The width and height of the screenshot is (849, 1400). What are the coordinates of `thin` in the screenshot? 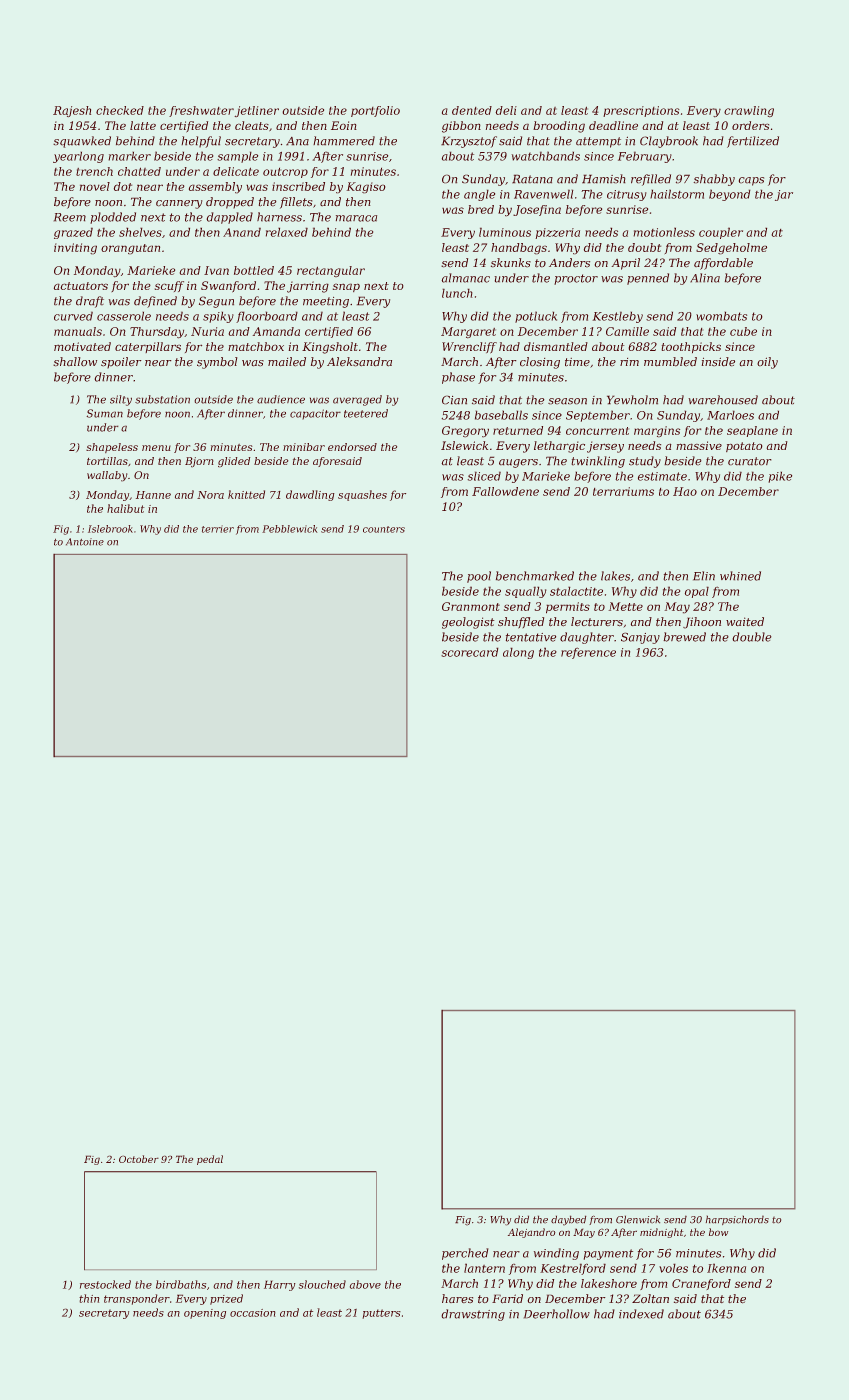 It's located at (89, 1298).
